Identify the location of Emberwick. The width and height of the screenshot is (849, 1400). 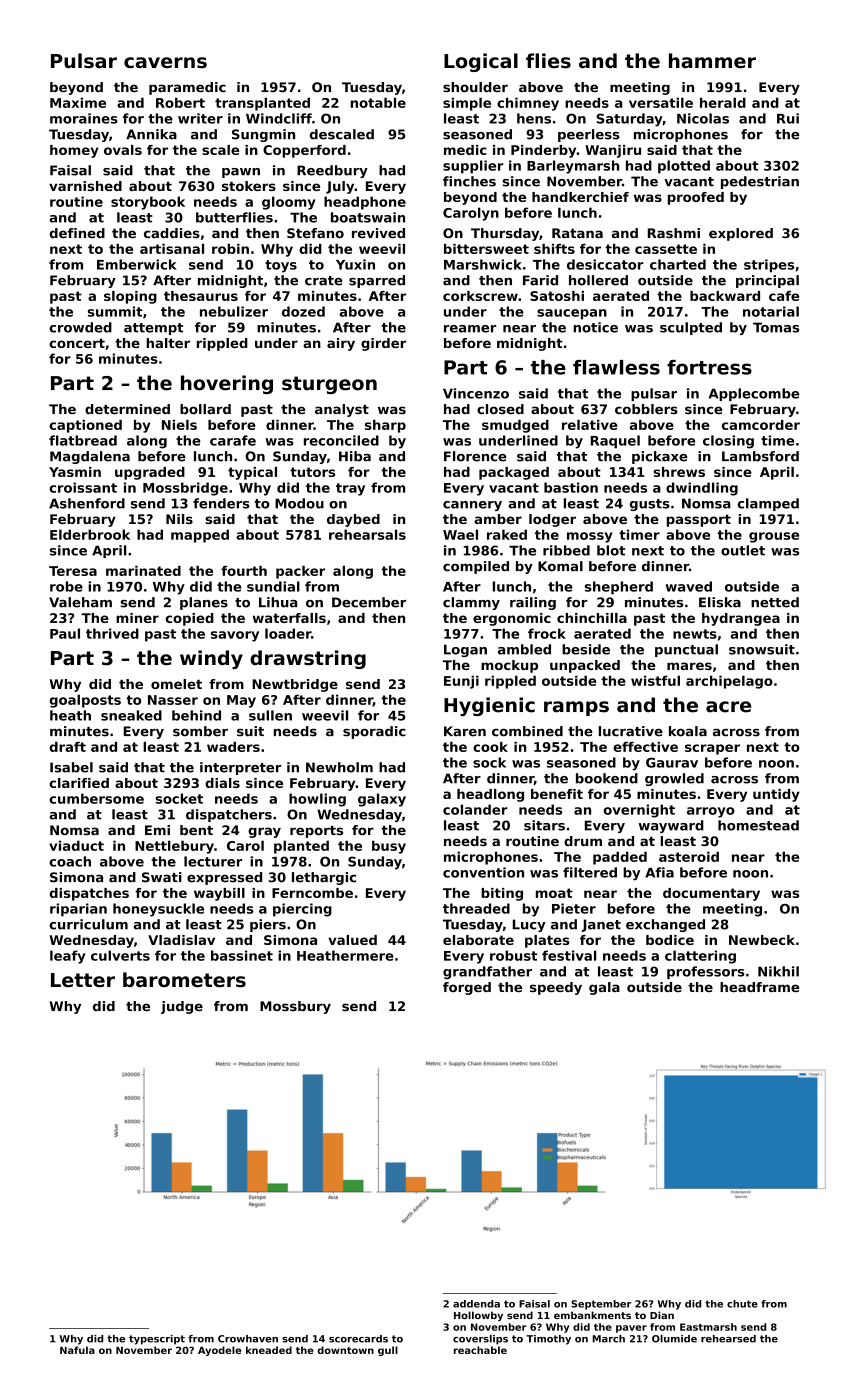
(137, 264).
